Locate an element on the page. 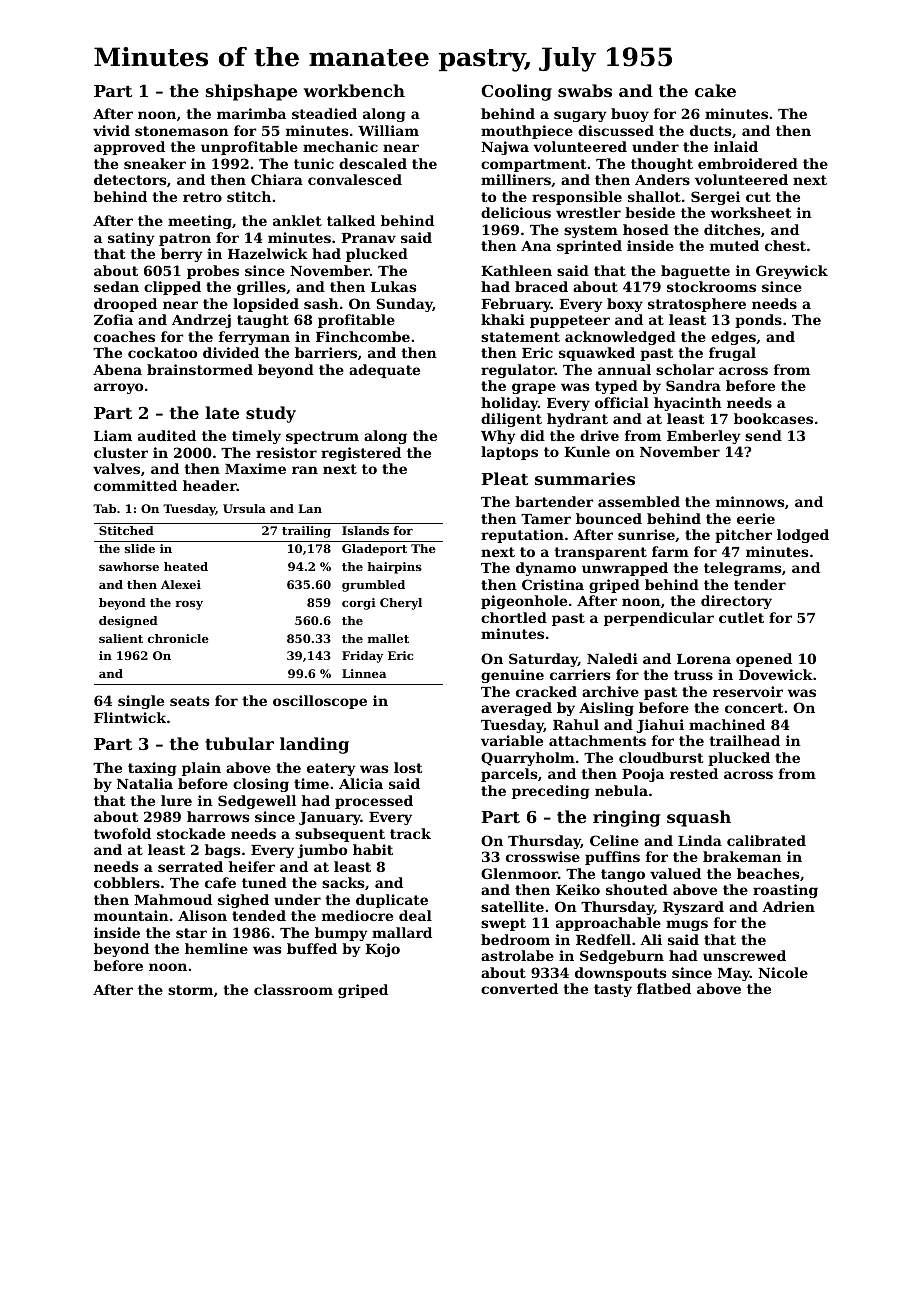 This document has width=924, height=1308. chortled is located at coordinates (514, 617).
